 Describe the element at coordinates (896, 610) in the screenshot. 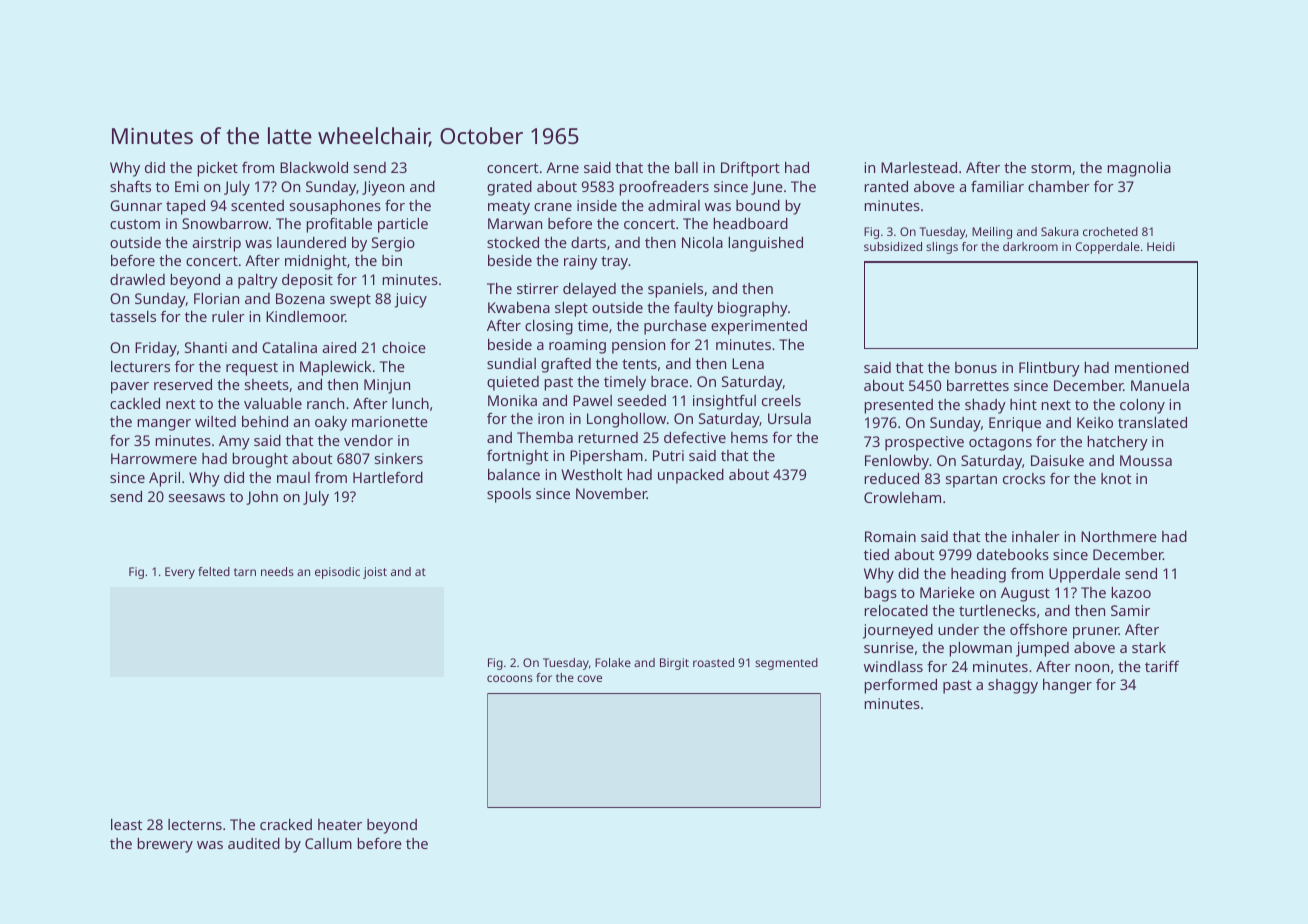

I see `relocated` at that location.
